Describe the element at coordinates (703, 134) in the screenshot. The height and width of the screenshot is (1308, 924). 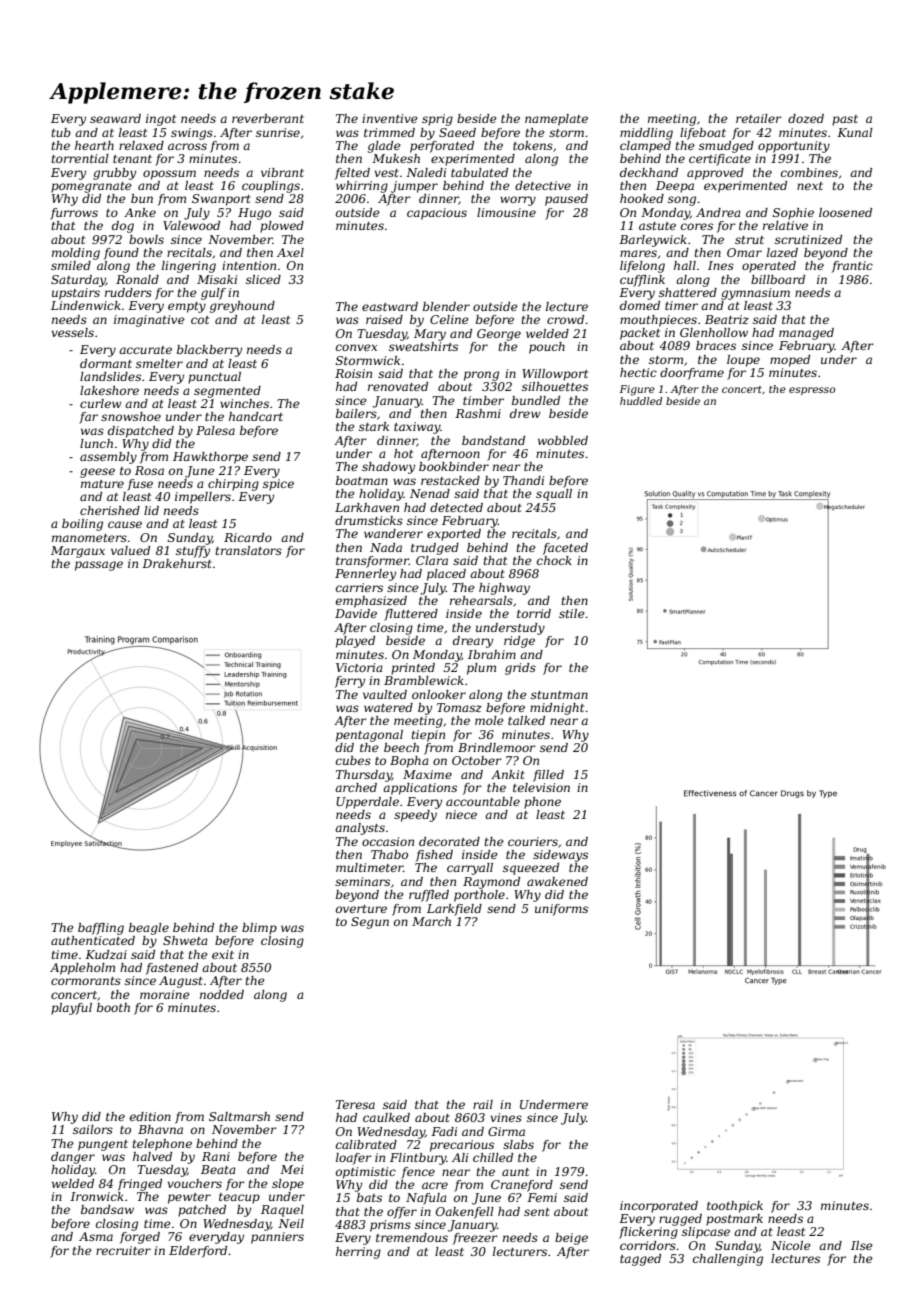
I see `lifeboat` at that location.
